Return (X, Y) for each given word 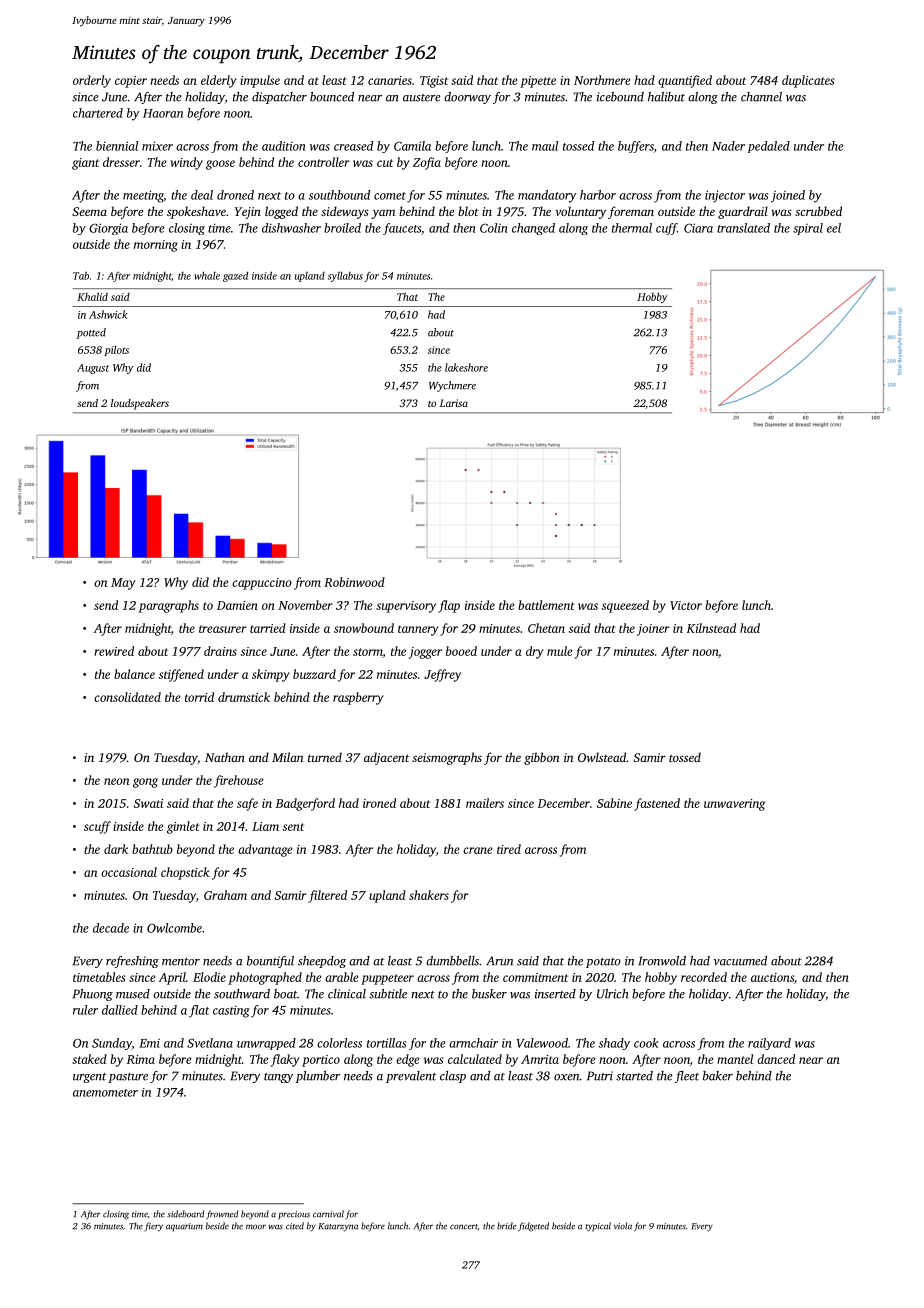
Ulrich (613, 994)
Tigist (434, 82)
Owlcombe (174, 928)
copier (131, 82)
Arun (499, 961)
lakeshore (466, 367)
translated (743, 228)
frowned (222, 1215)
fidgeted (533, 1227)
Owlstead (602, 757)
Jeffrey (442, 675)
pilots (116, 350)
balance (134, 674)
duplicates (808, 81)
